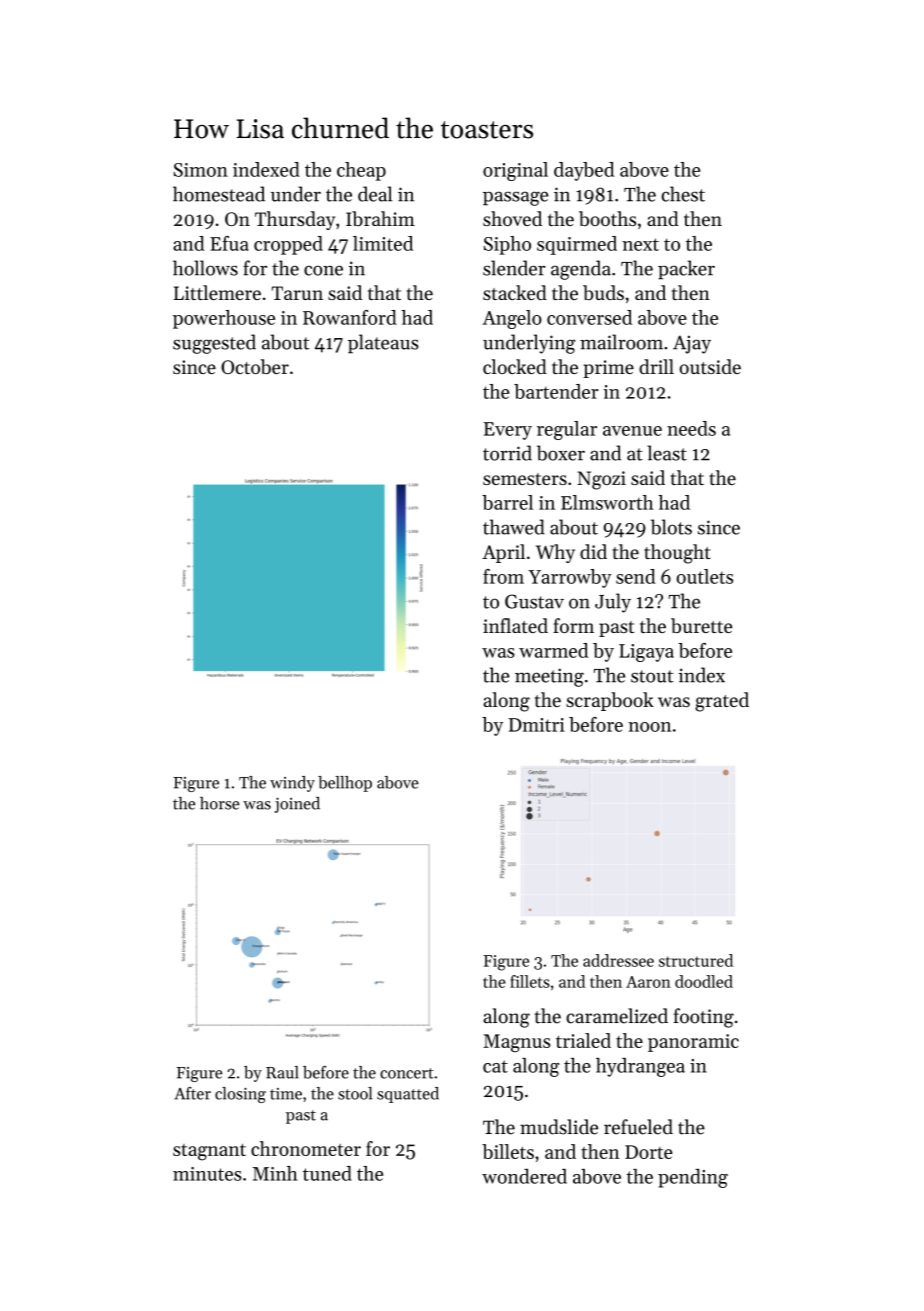 The height and width of the page is (1311, 924). I want to click on Minh, so click(275, 1173).
